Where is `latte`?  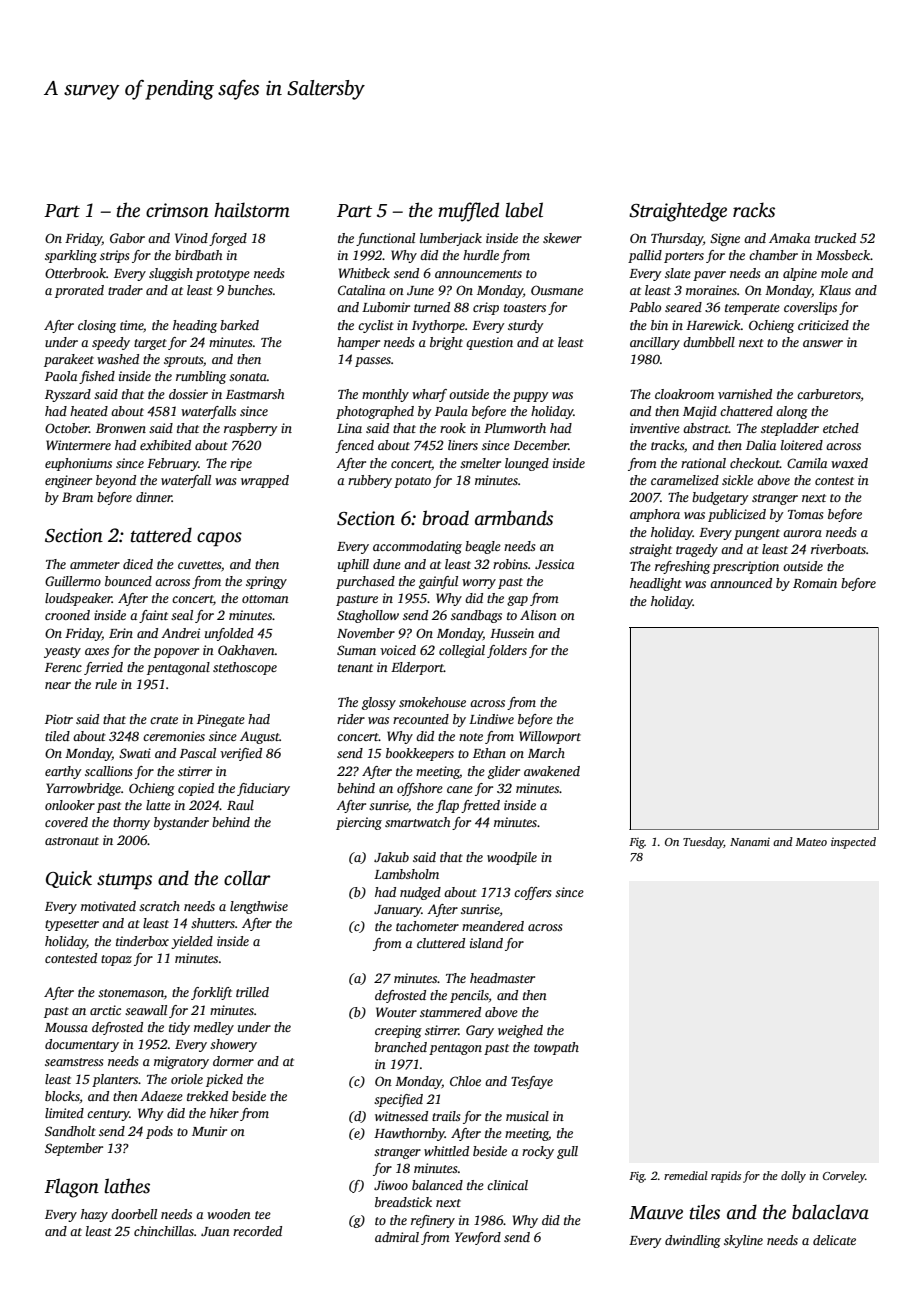 latte is located at coordinates (158, 805).
